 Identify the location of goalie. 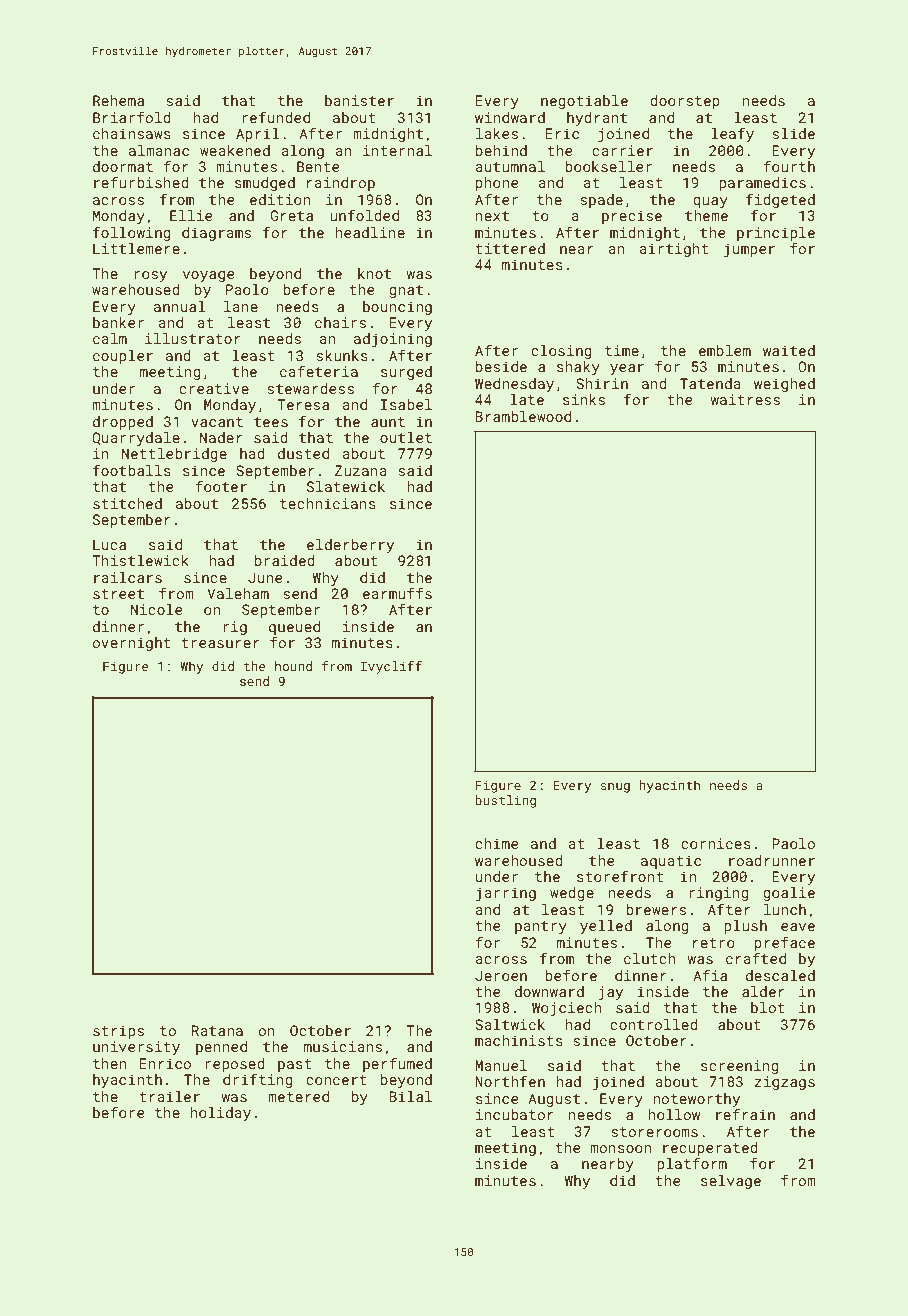
(789, 894).
